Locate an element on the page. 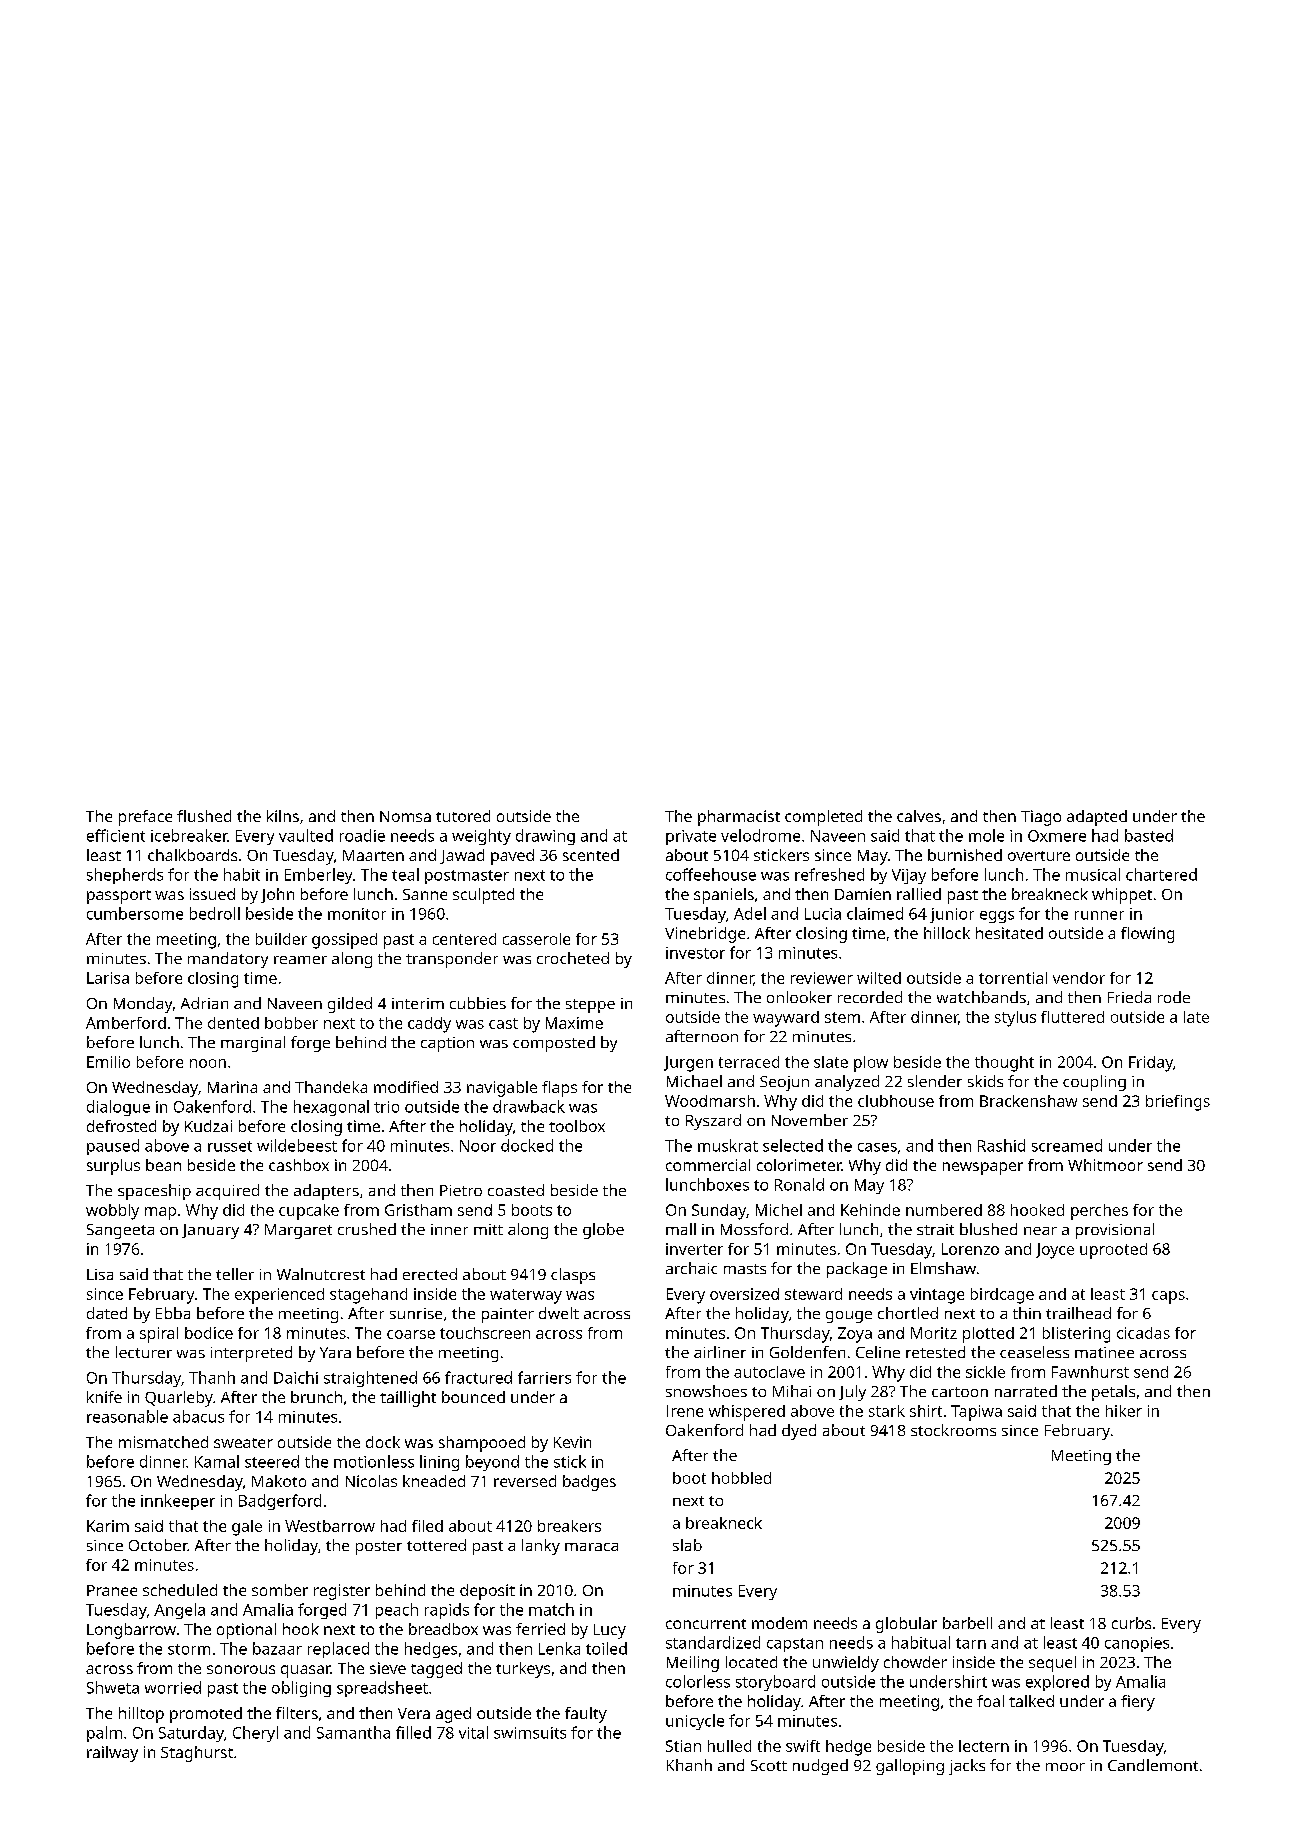 This image has width=1302, height=1841. lanky is located at coordinates (541, 1547).
